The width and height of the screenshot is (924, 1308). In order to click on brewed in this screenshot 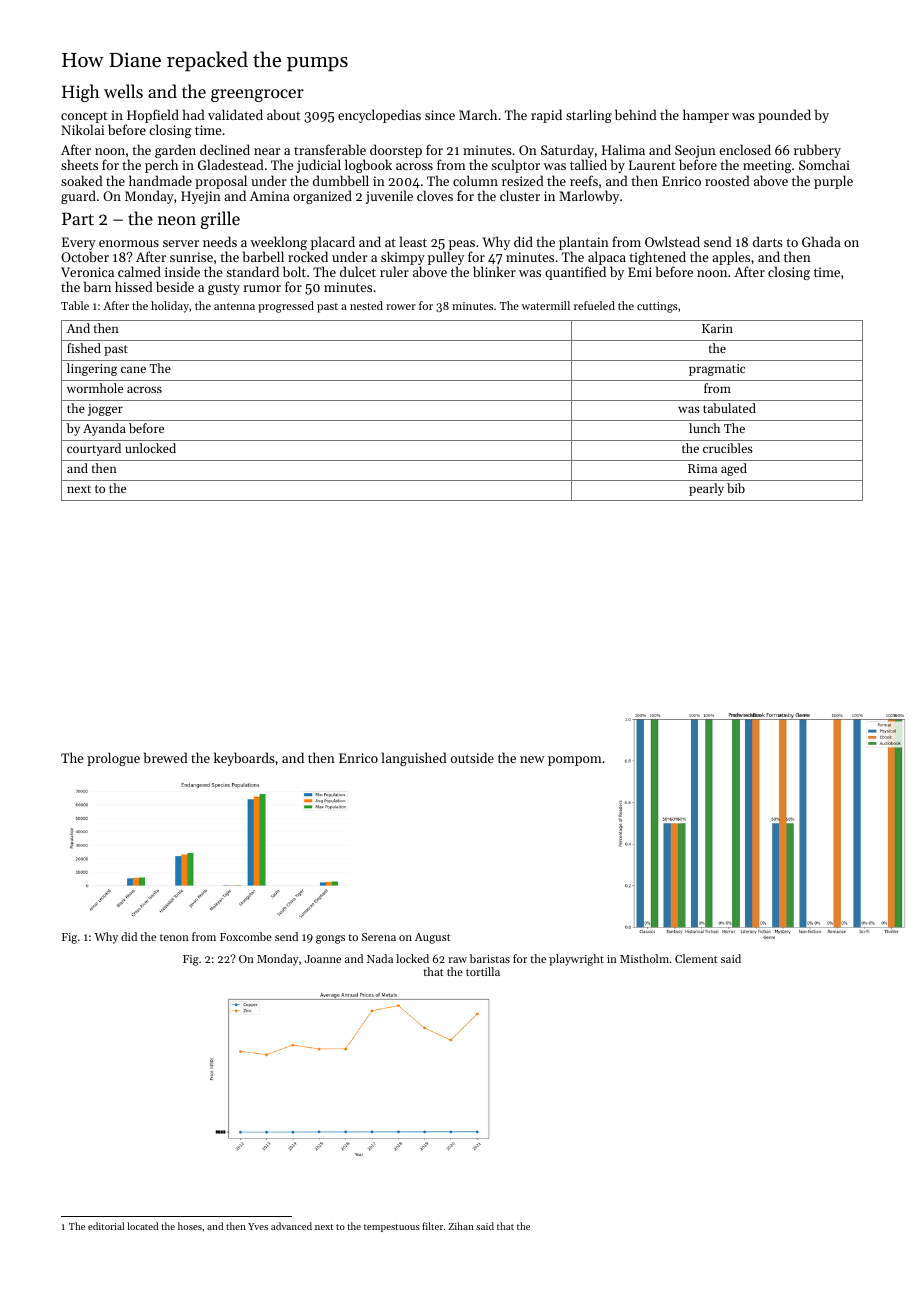, I will do `click(166, 757)`.
